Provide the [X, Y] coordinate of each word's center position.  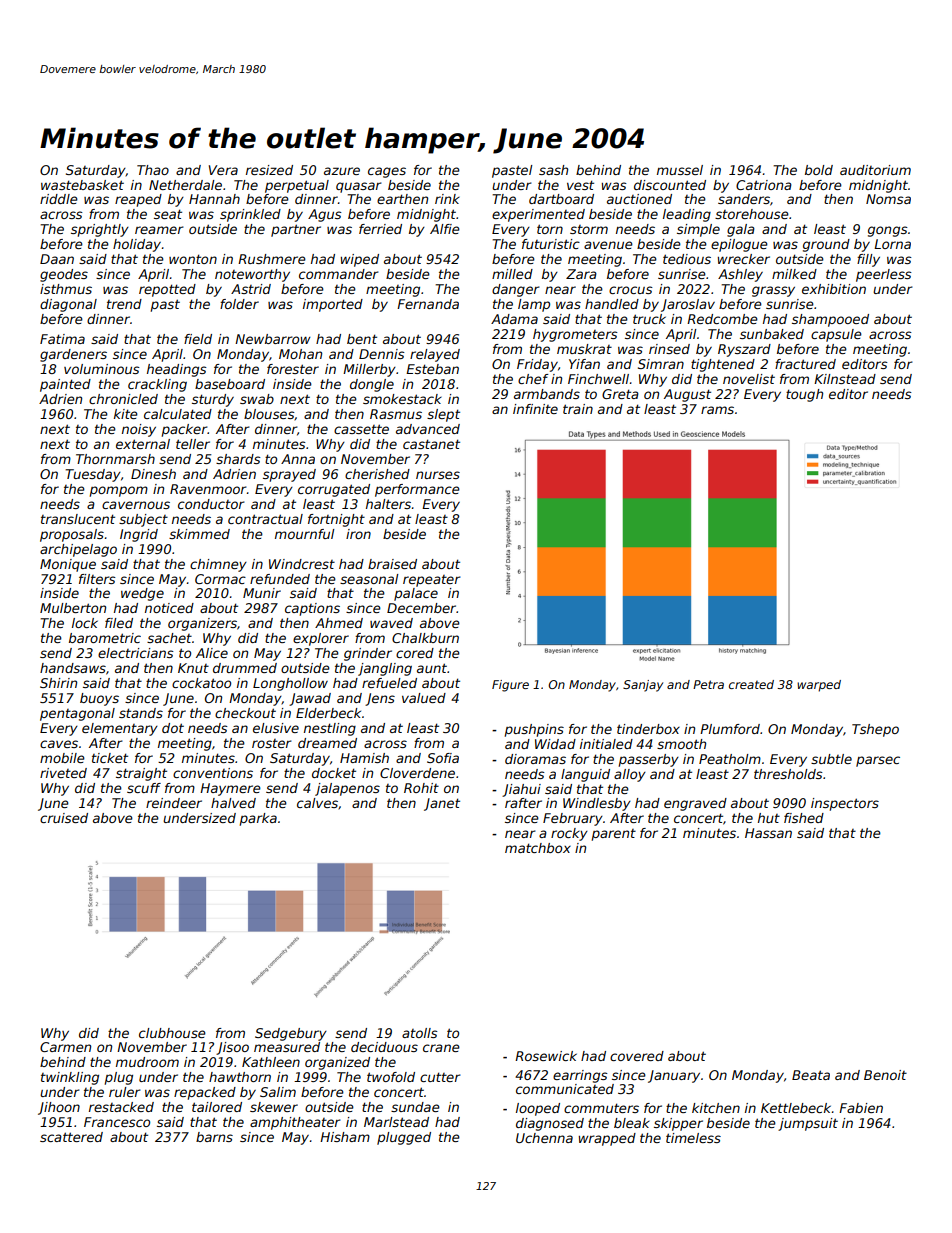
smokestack [402, 399]
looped [538, 1109]
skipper [678, 1124]
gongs [888, 231]
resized [269, 170]
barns [214, 1137]
